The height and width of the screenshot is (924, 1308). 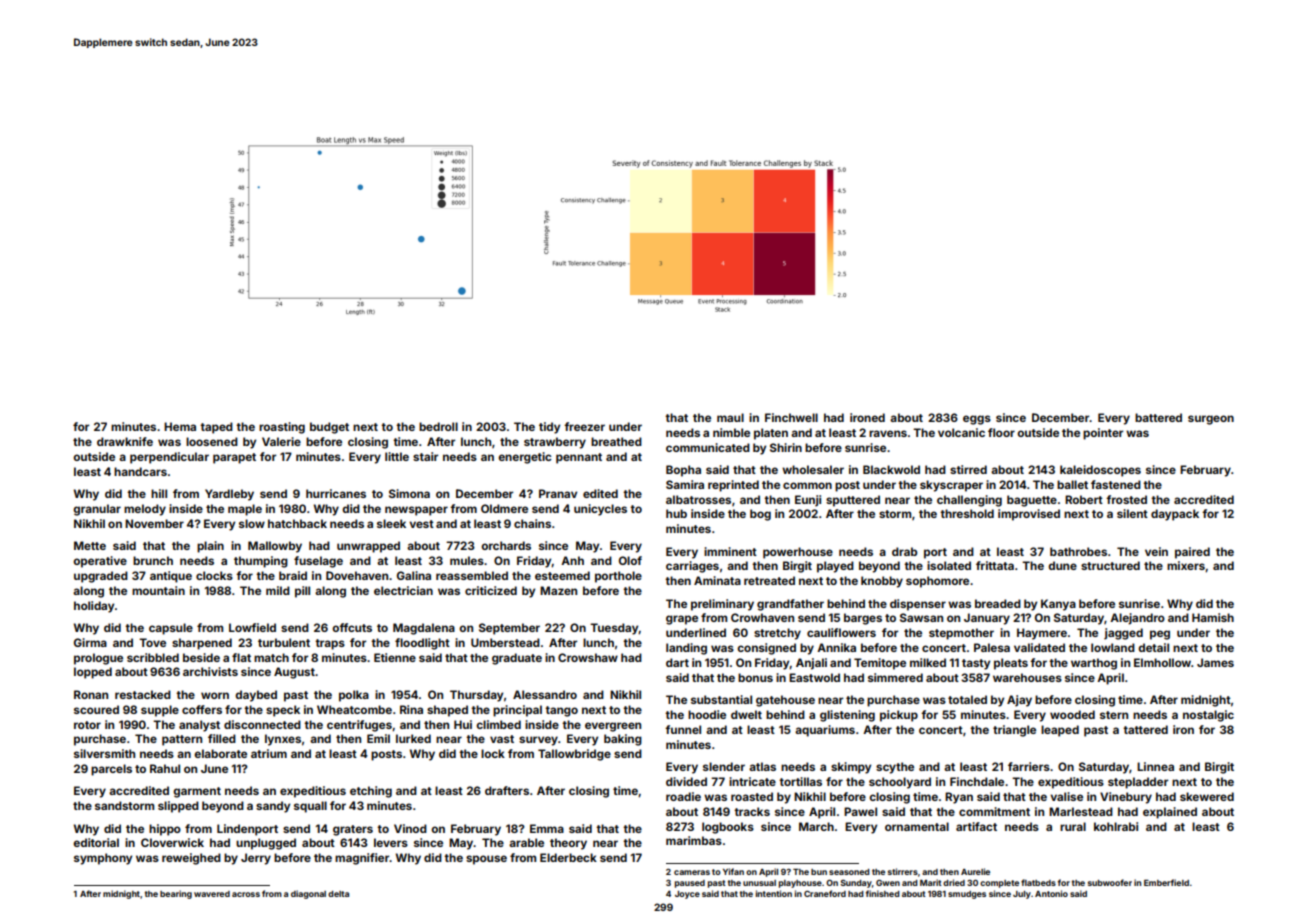 I want to click on peg, so click(x=1160, y=635).
